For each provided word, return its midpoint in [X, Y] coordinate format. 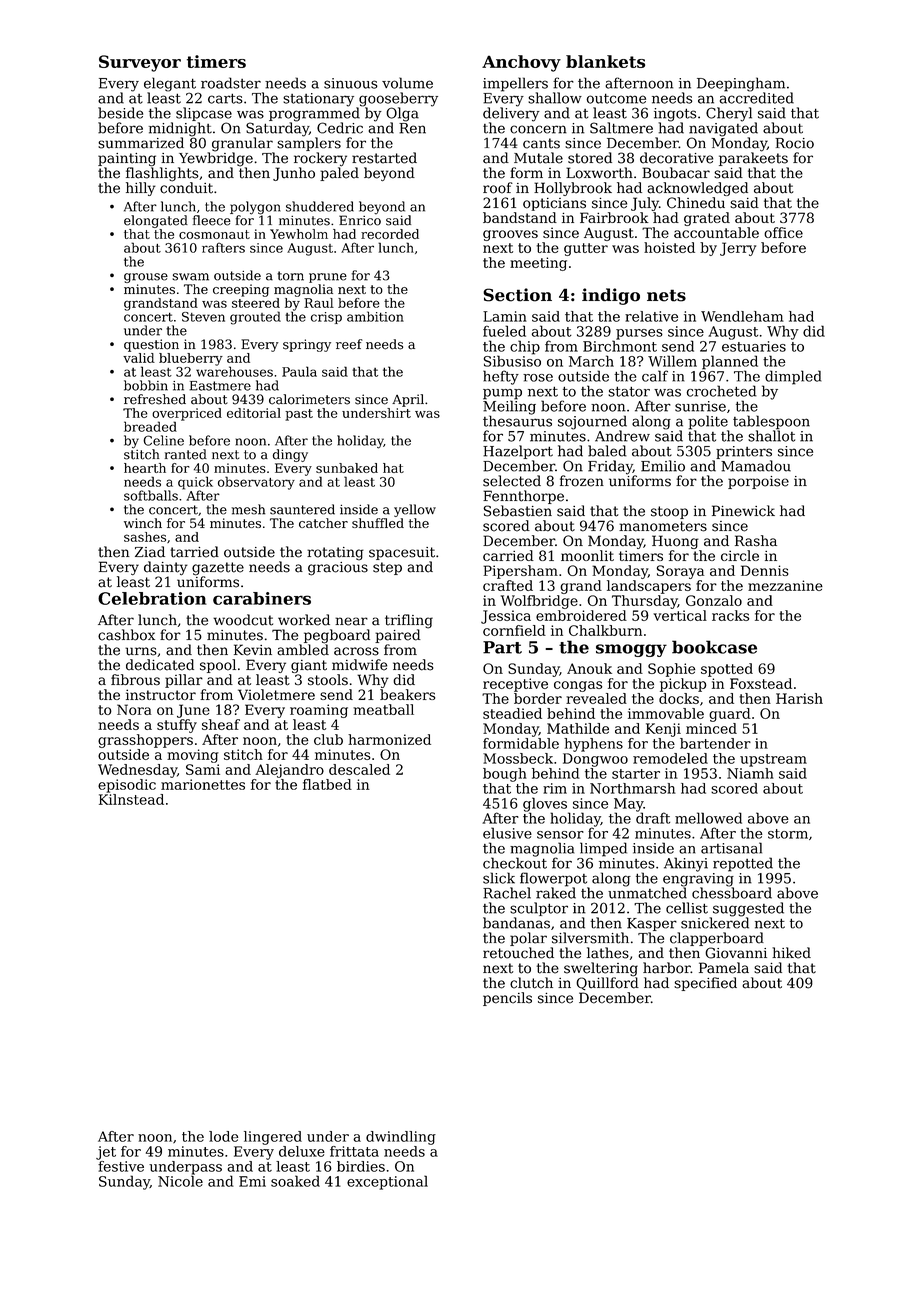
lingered [273, 1138]
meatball [383, 709]
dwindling [401, 1138]
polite [708, 422]
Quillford [607, 983]
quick [195, 483]
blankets [605, 61]
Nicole [180, 1181]
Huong [675, 542]
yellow [415, 510]
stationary [318, 100]
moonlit [587, 555]
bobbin [146, 385]
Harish [799, 698]
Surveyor [140, 63]
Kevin [253, 650]
